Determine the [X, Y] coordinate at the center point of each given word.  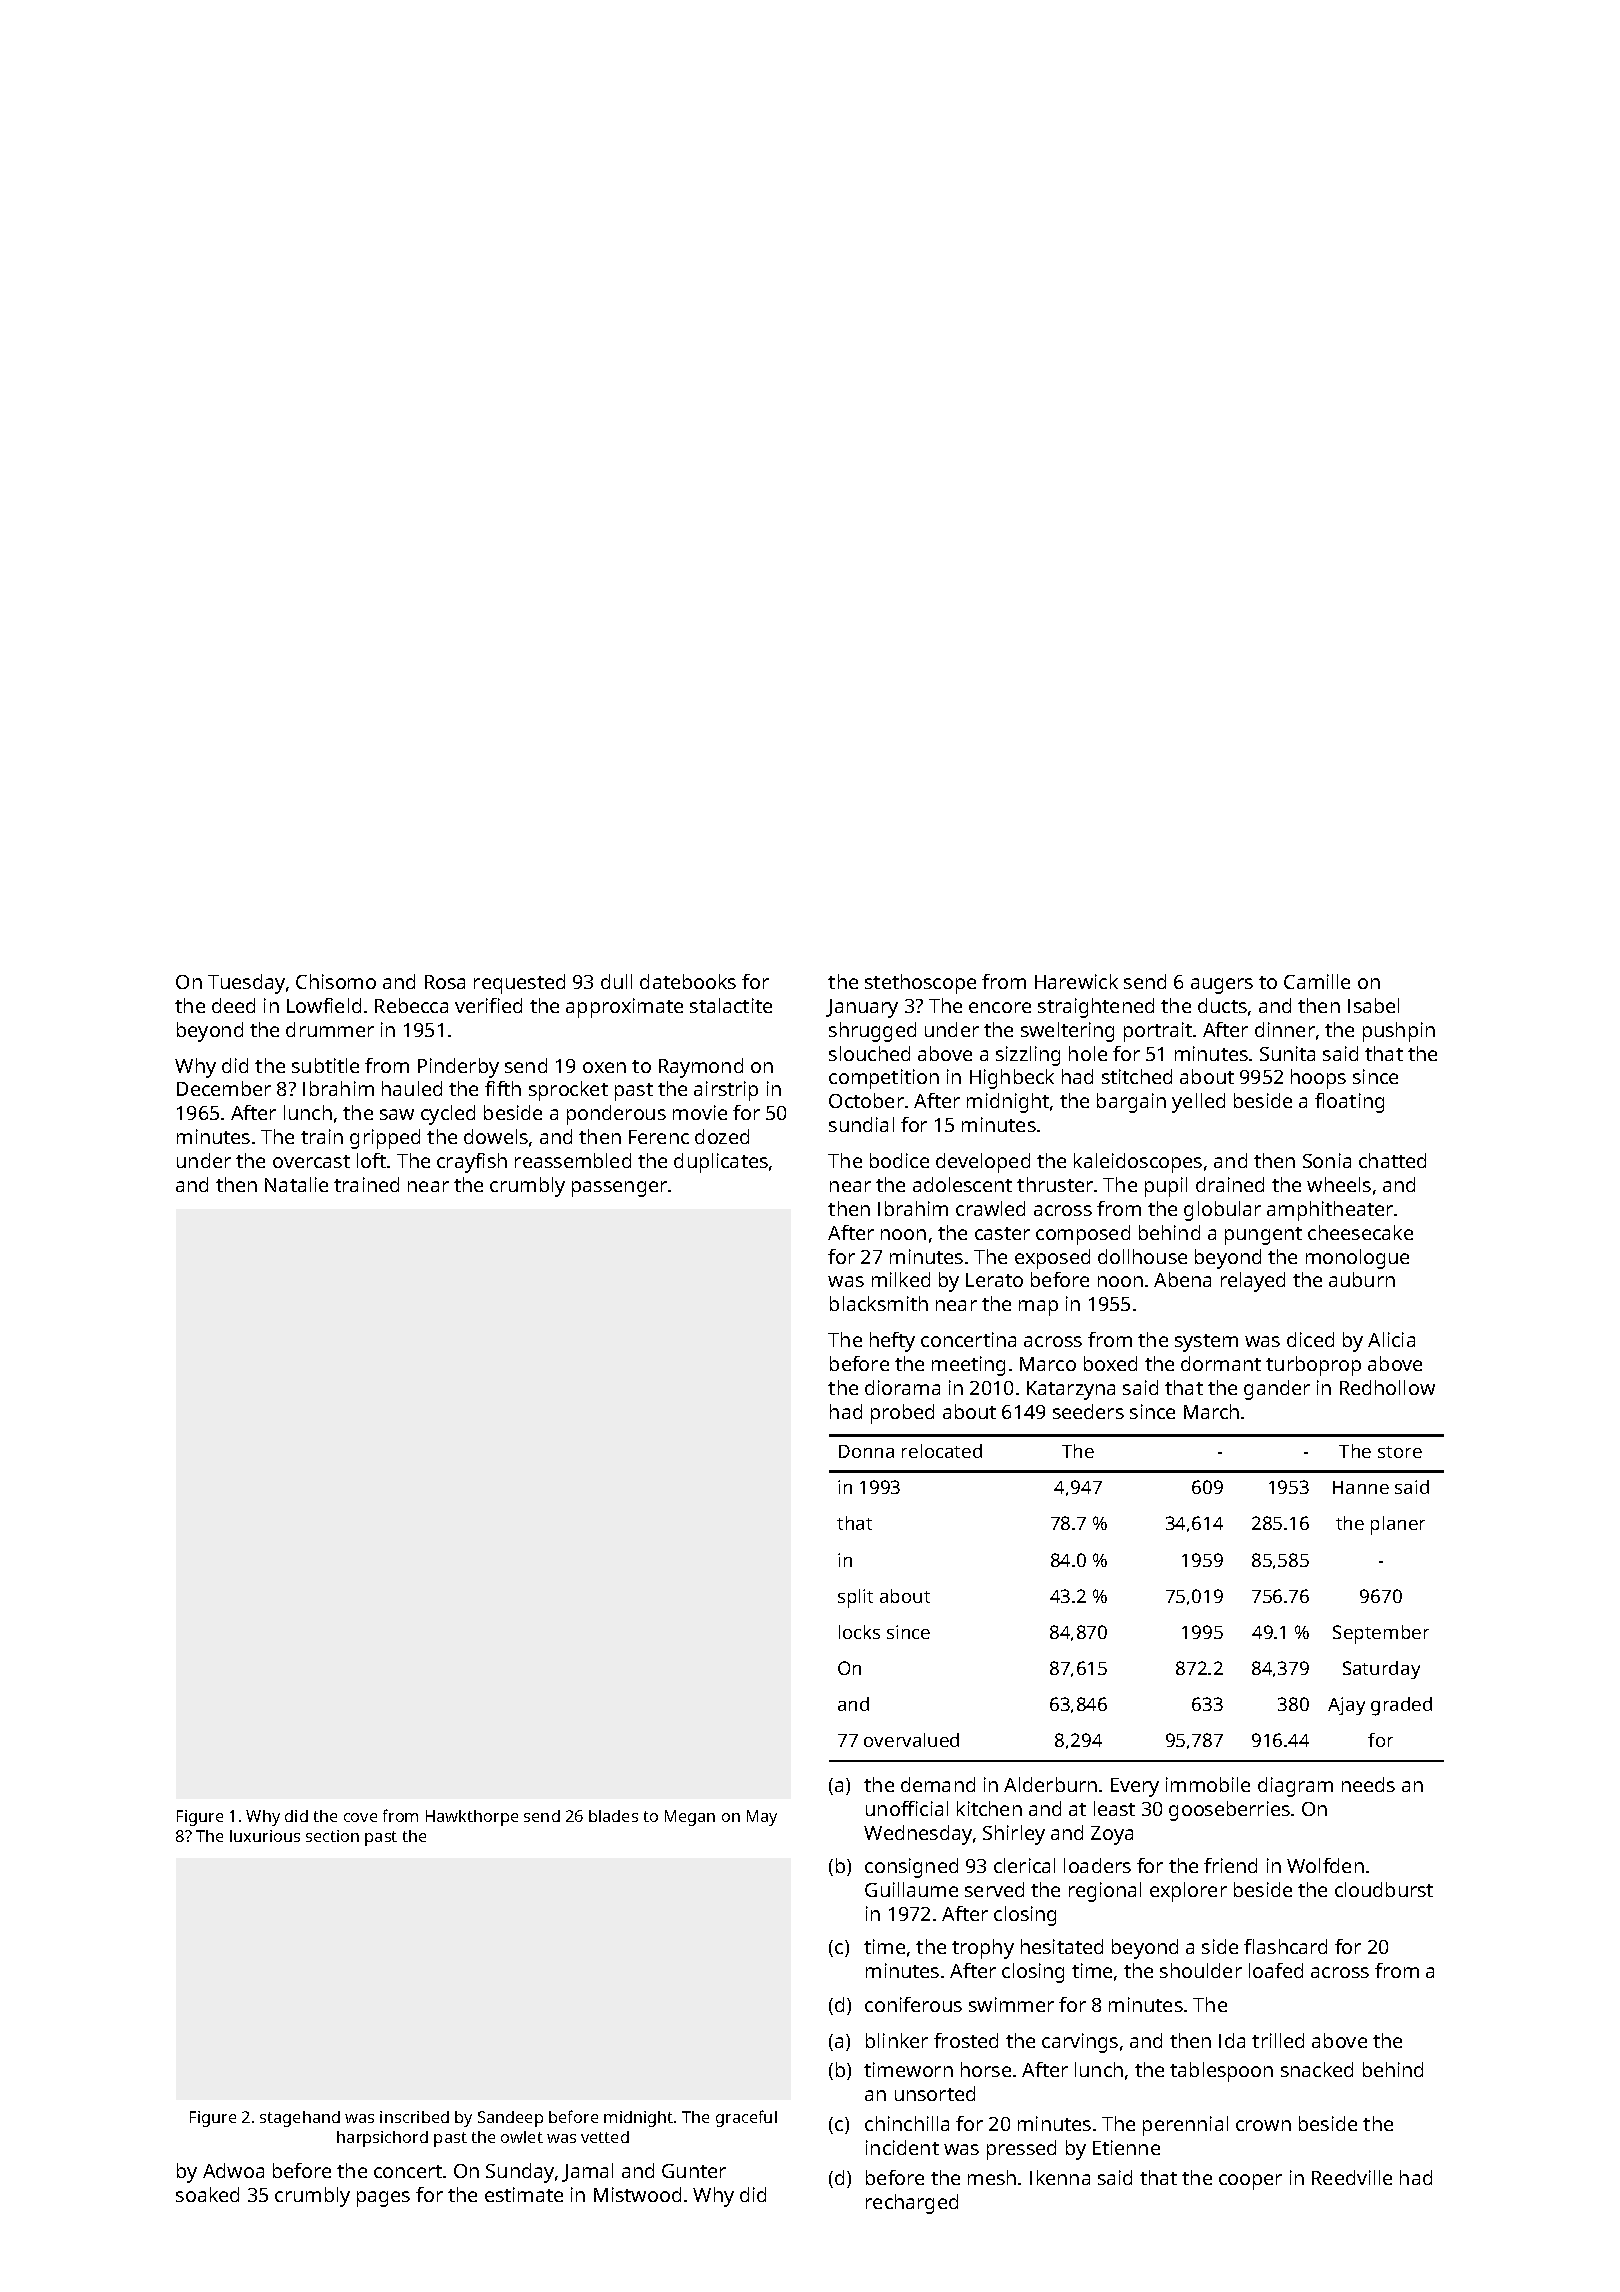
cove [360, 1817]
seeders [1088, 1411]
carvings [1080, 2043]
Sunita [1287, 1053]
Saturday [1381, 1670]
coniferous [913, 2004]
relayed [1253, 1282]
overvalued [911, 1740]
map [1038, 1308]
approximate [624, 1008]
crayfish [472, 1163]
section [332, 1836]
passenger [619, 1189]
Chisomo [336, 981]
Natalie [296, 1184]
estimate [524, 2194]
